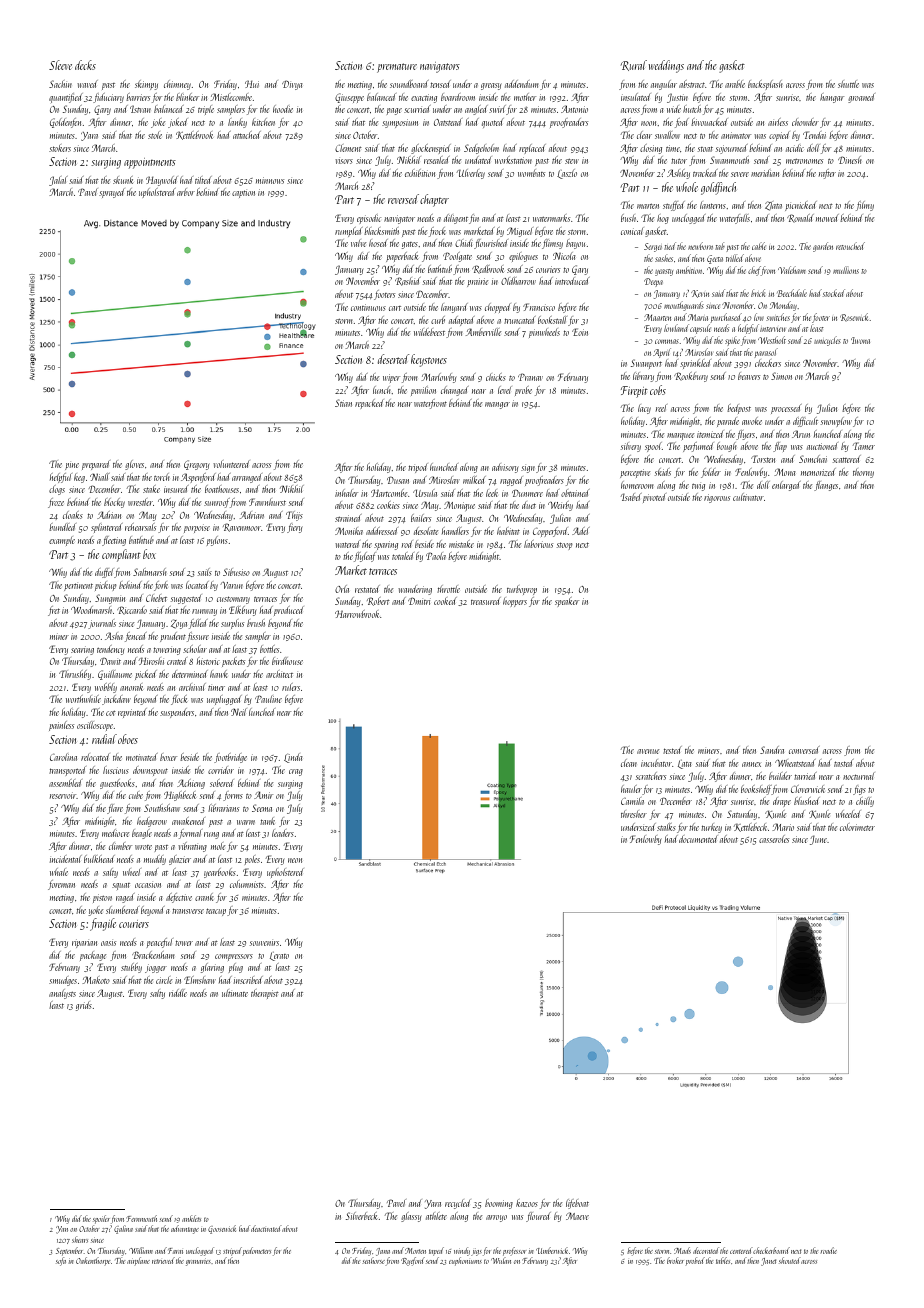 The width and height of the page is (924, 1308). What do you see at coordinates (735, 84) in the page?
I see `arable` at bounding box center [735, 84].
